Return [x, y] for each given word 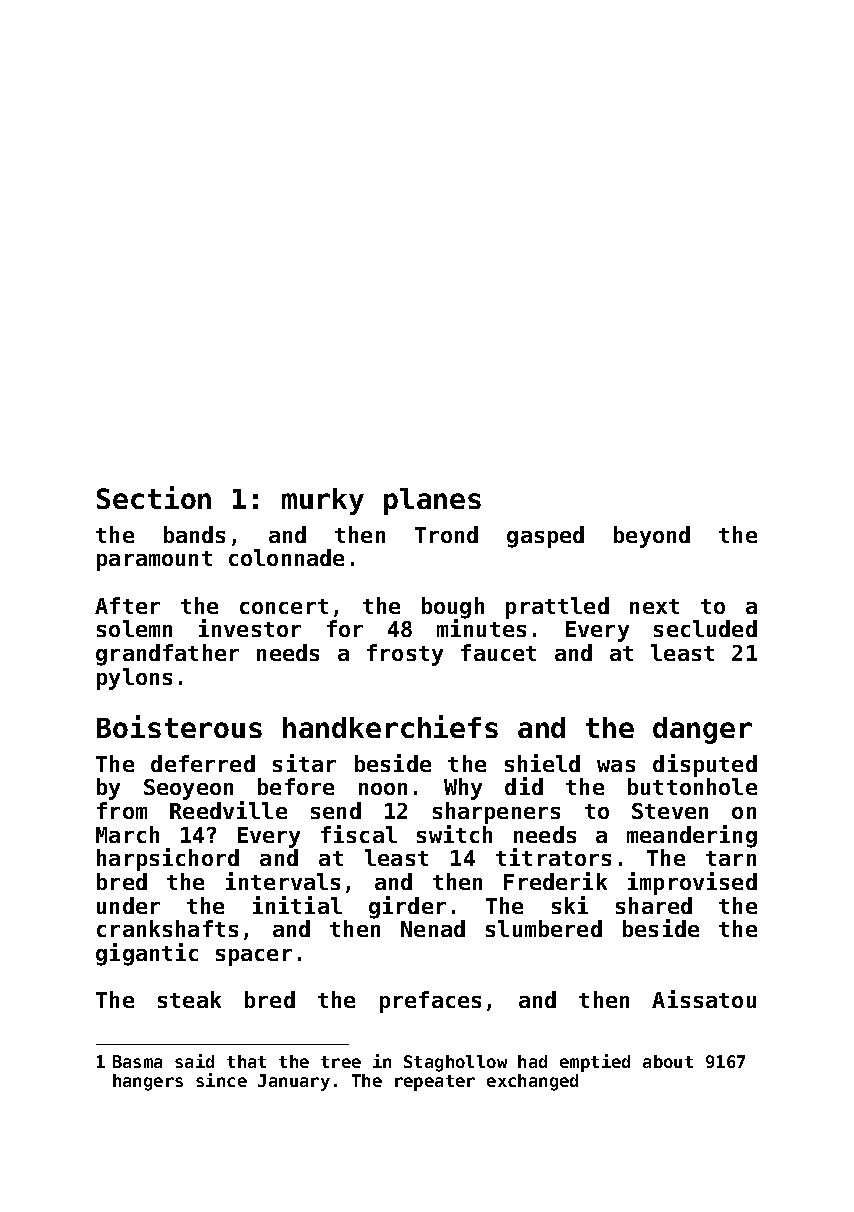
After [127, 605]
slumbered [544, 928]
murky [323, 501]
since [221, 1080]
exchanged [532, 1082]
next [654, 606]
